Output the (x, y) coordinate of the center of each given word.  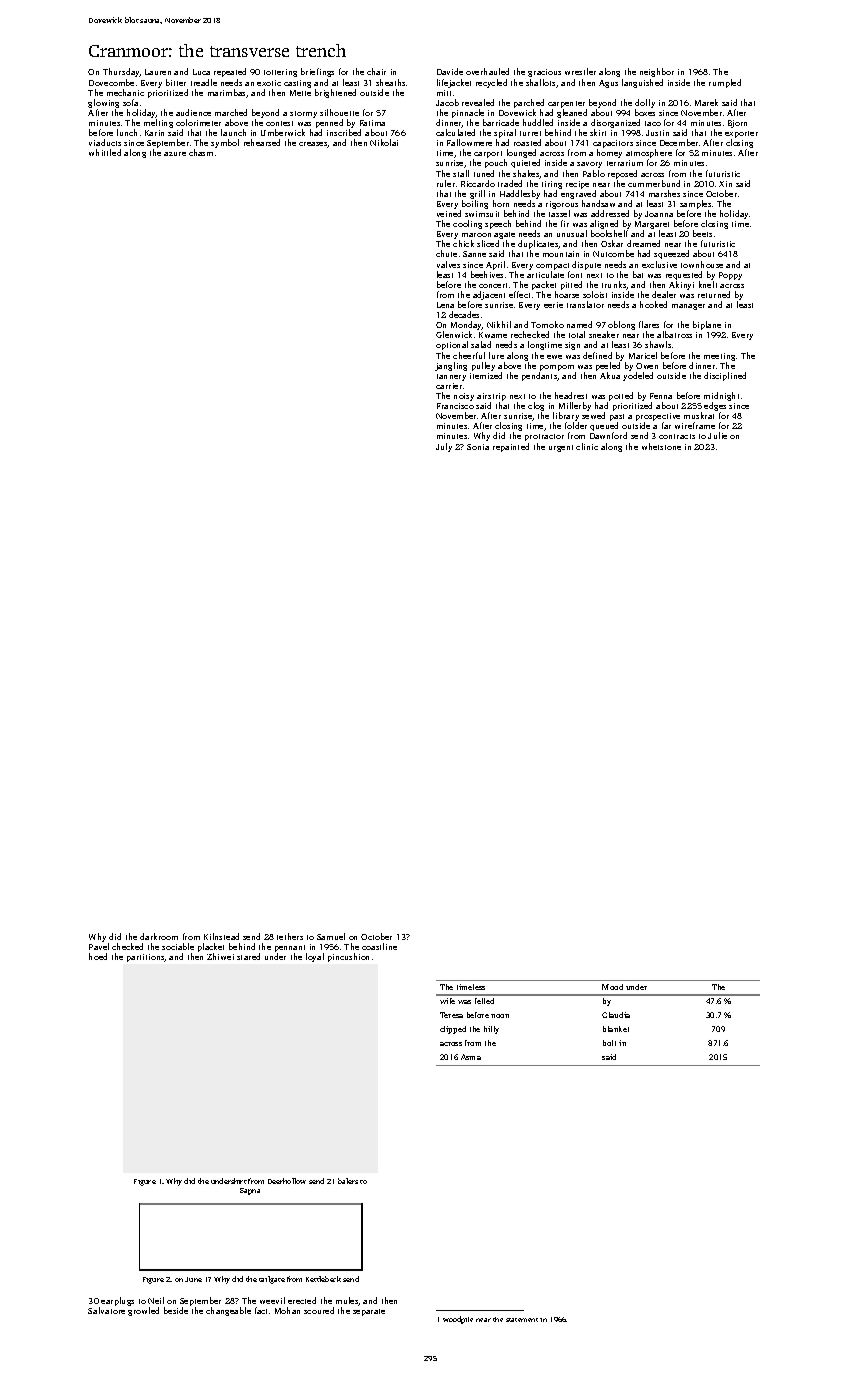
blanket (616, 1029)
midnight (721, 396)
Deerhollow (287, 1181)
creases (313, 145)
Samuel (331, 936)
